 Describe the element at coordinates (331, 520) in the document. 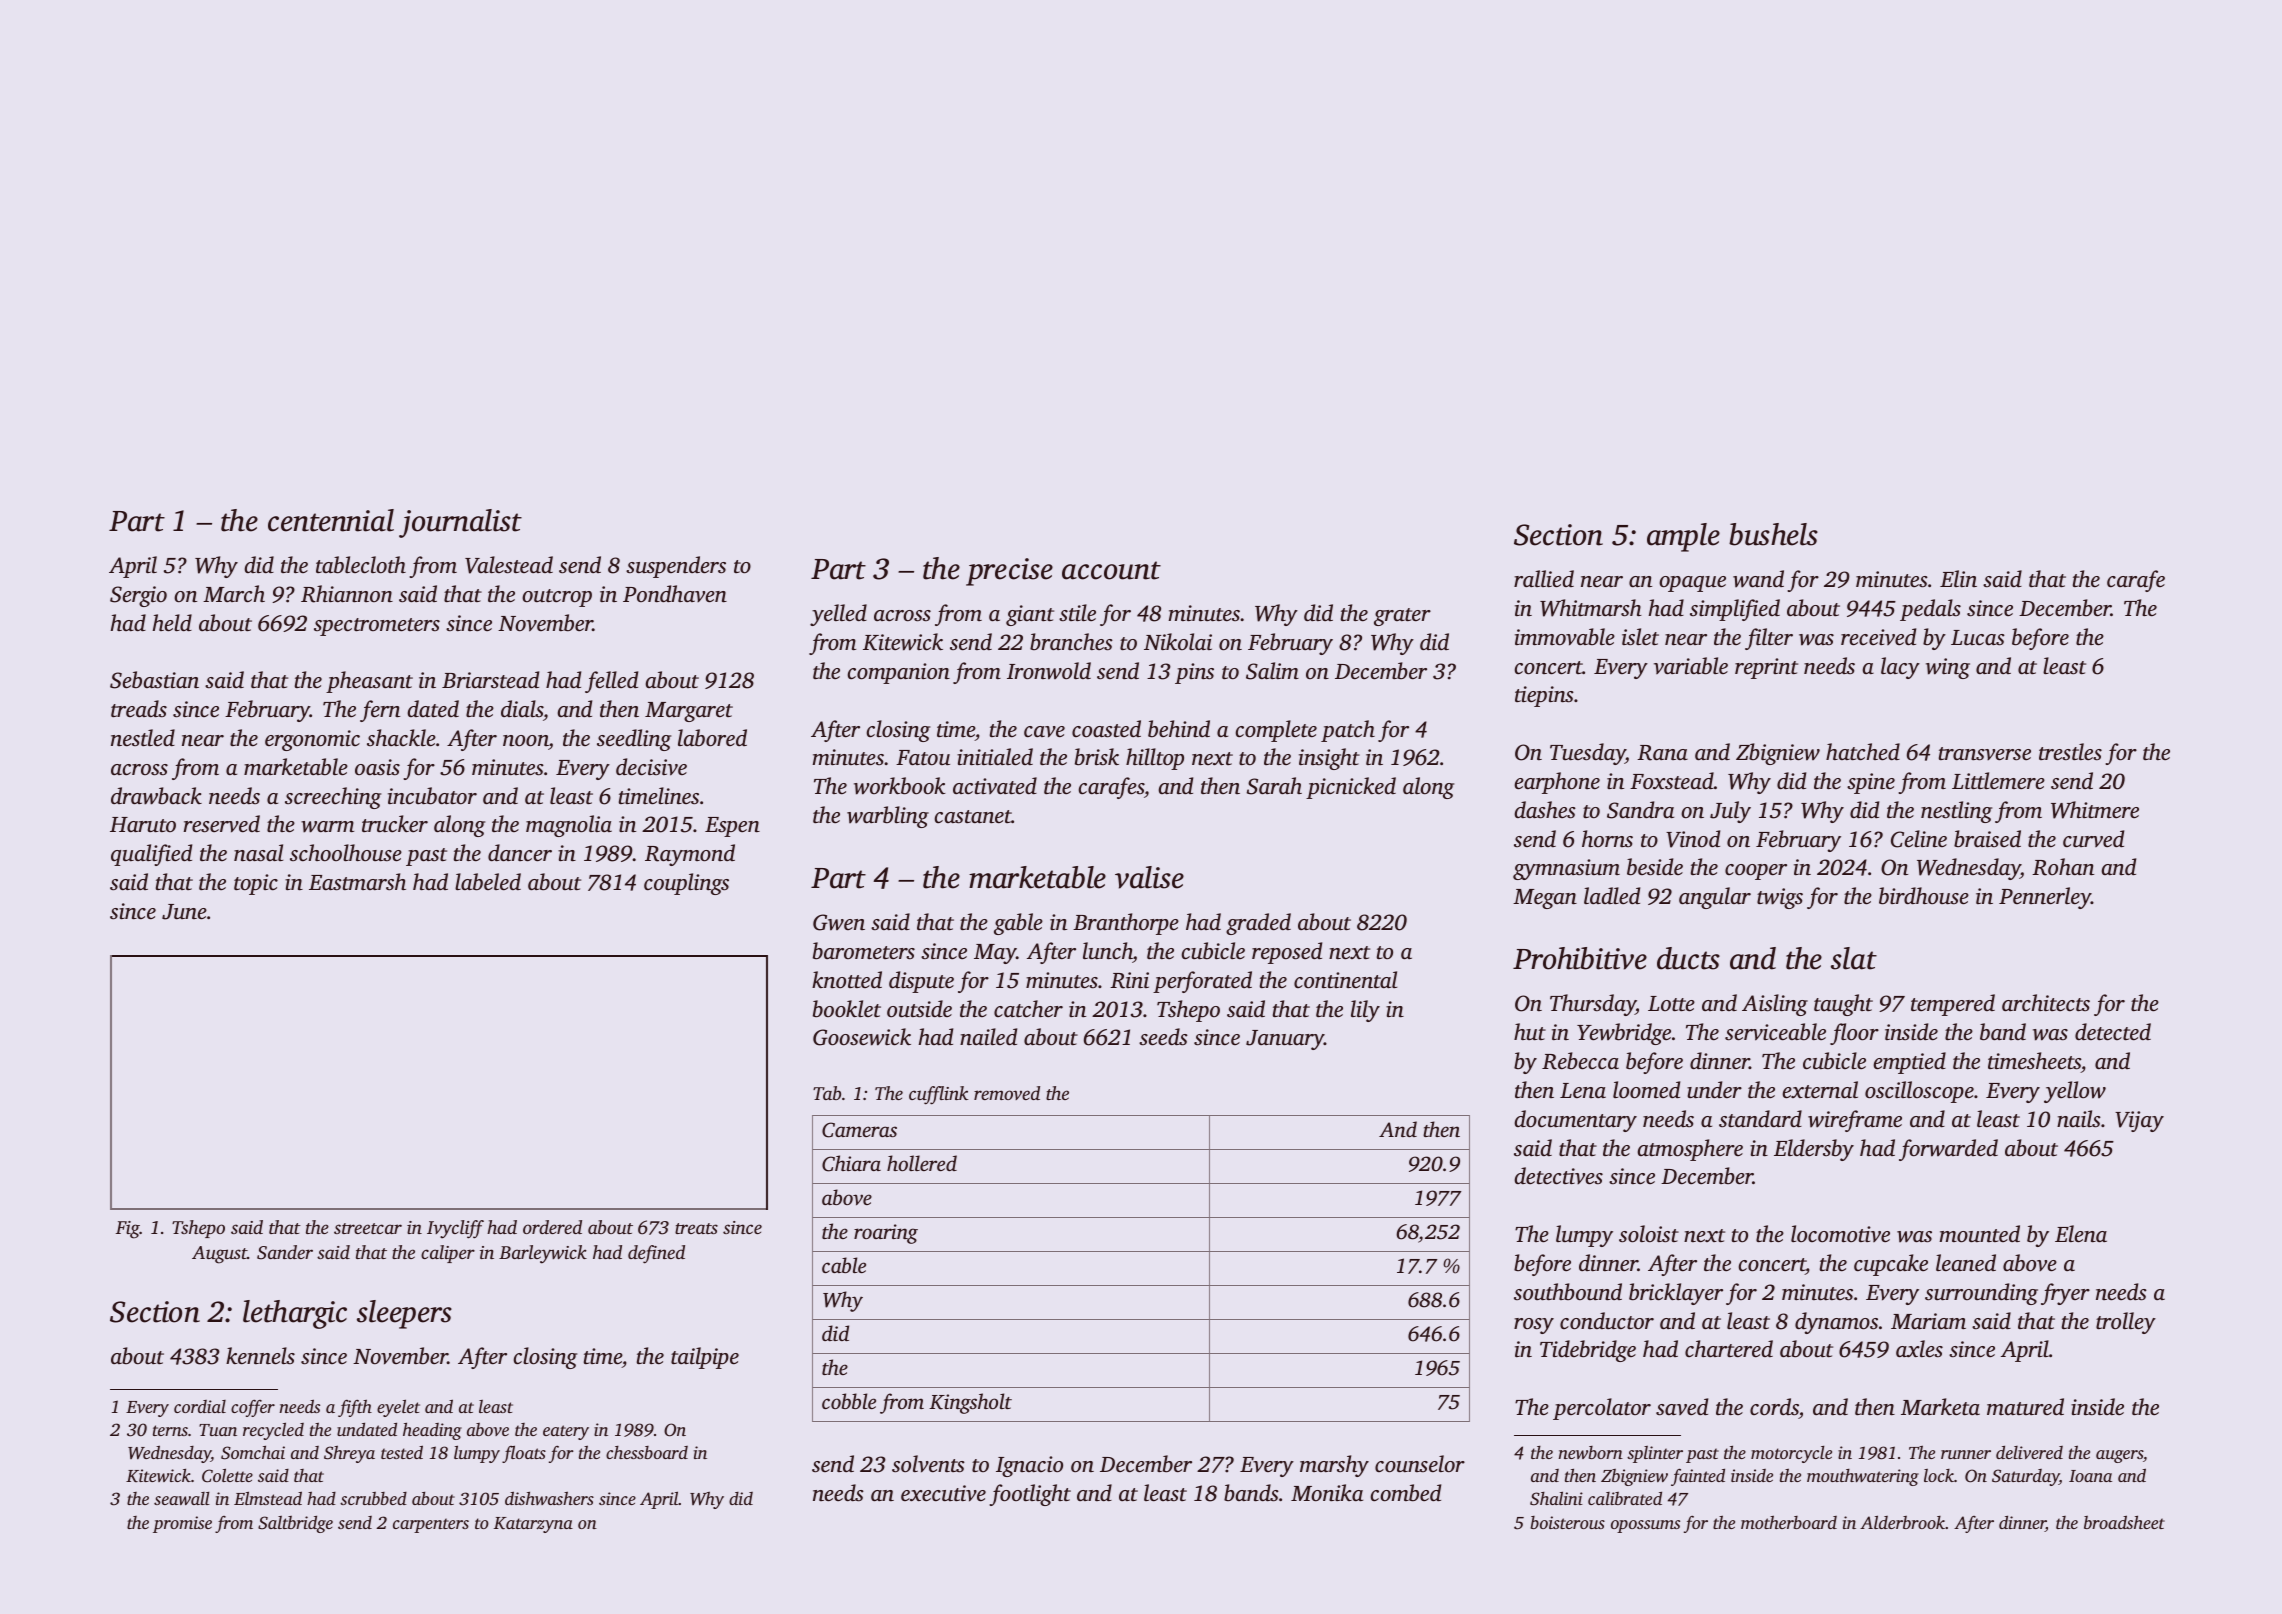

I see `centennial` at that location.
